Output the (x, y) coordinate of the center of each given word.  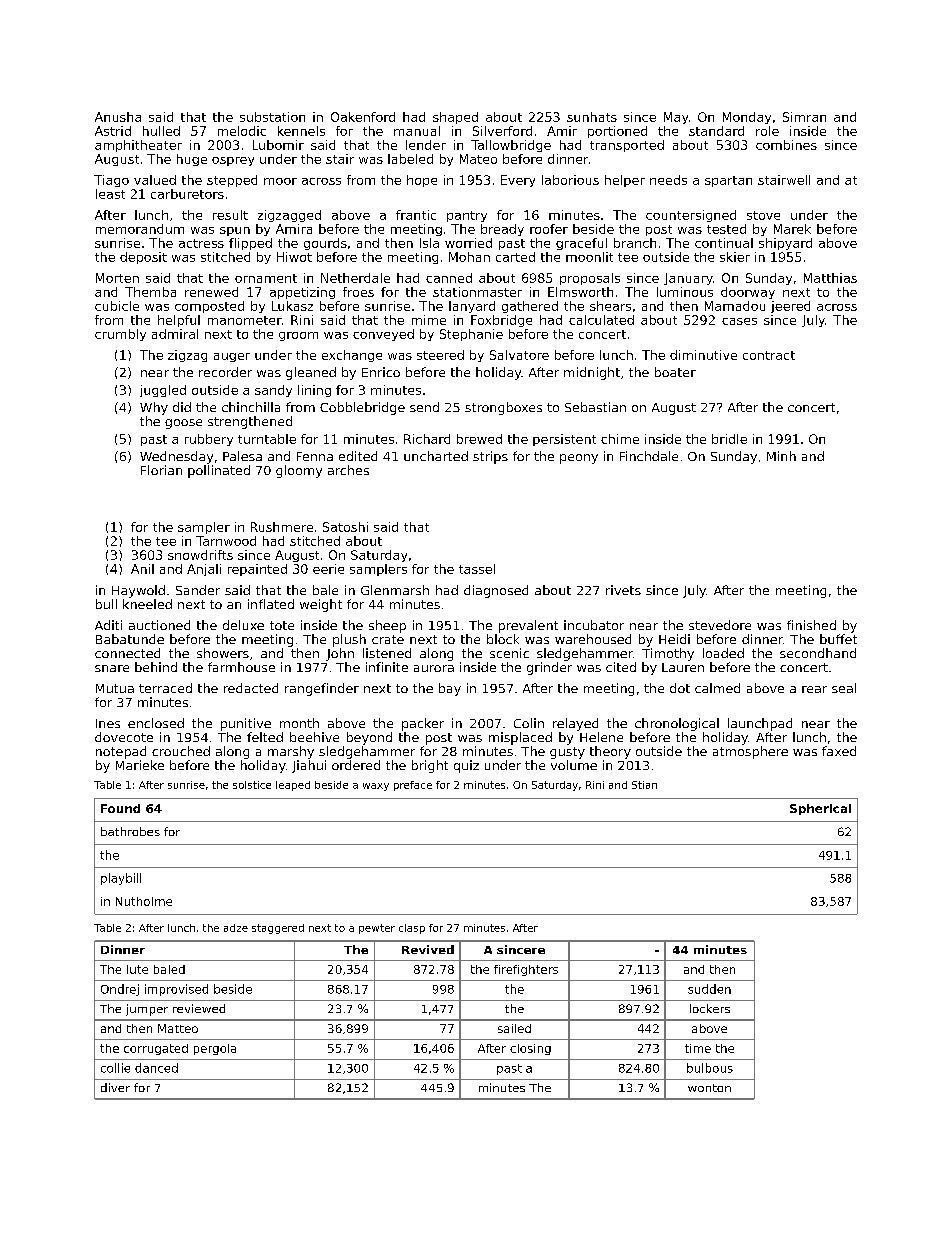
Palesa (242, 456)
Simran (804, 117)
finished (811, 625)
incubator (594, 625)
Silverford (502, 131)
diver (115, 1087)
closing (530, 1049)
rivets (623, 590)
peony (579, 459)
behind (156, 667)
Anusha (118, 117)
